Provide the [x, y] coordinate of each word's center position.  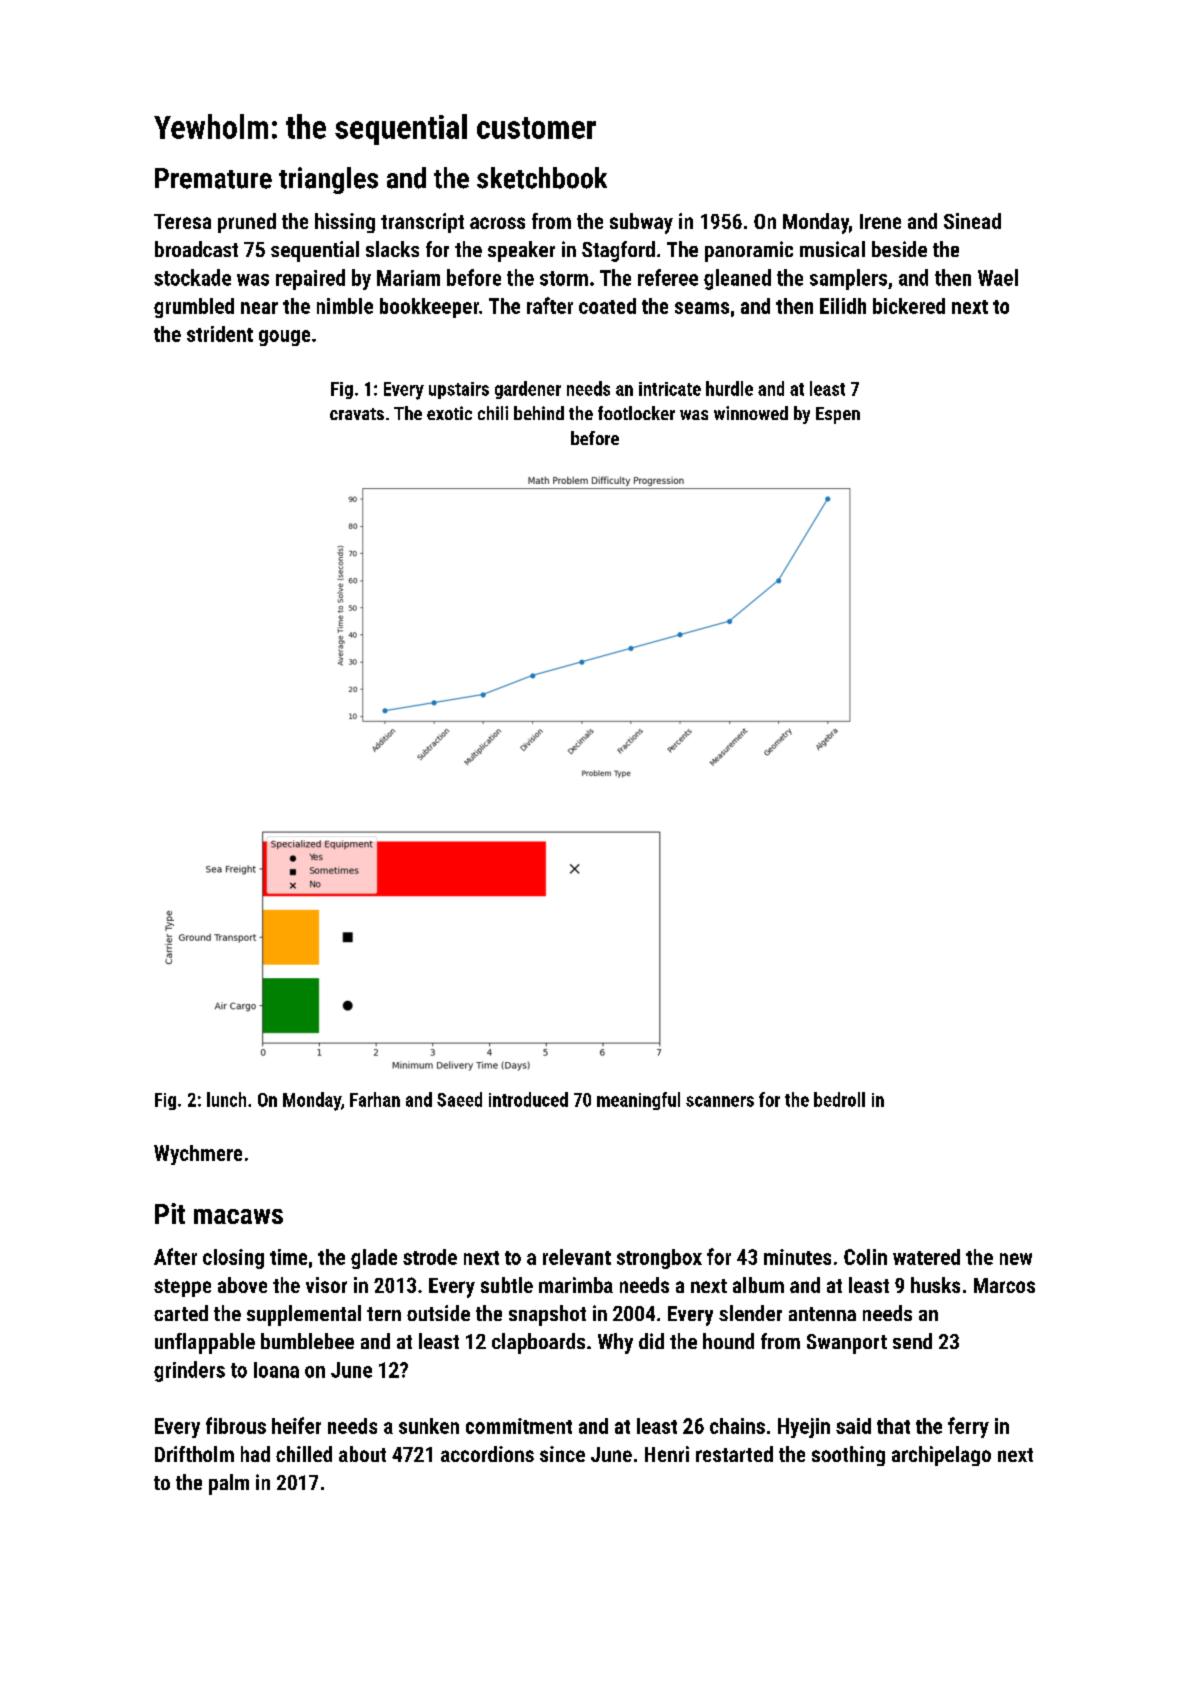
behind [539, 413]
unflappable [205, 1343]
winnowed [751, 413]
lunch [226, 1099]
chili [493, 413]
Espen [838, 415]
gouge [284, 338]
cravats [357, 414]
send [912, 1341]
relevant [577, 1257]
